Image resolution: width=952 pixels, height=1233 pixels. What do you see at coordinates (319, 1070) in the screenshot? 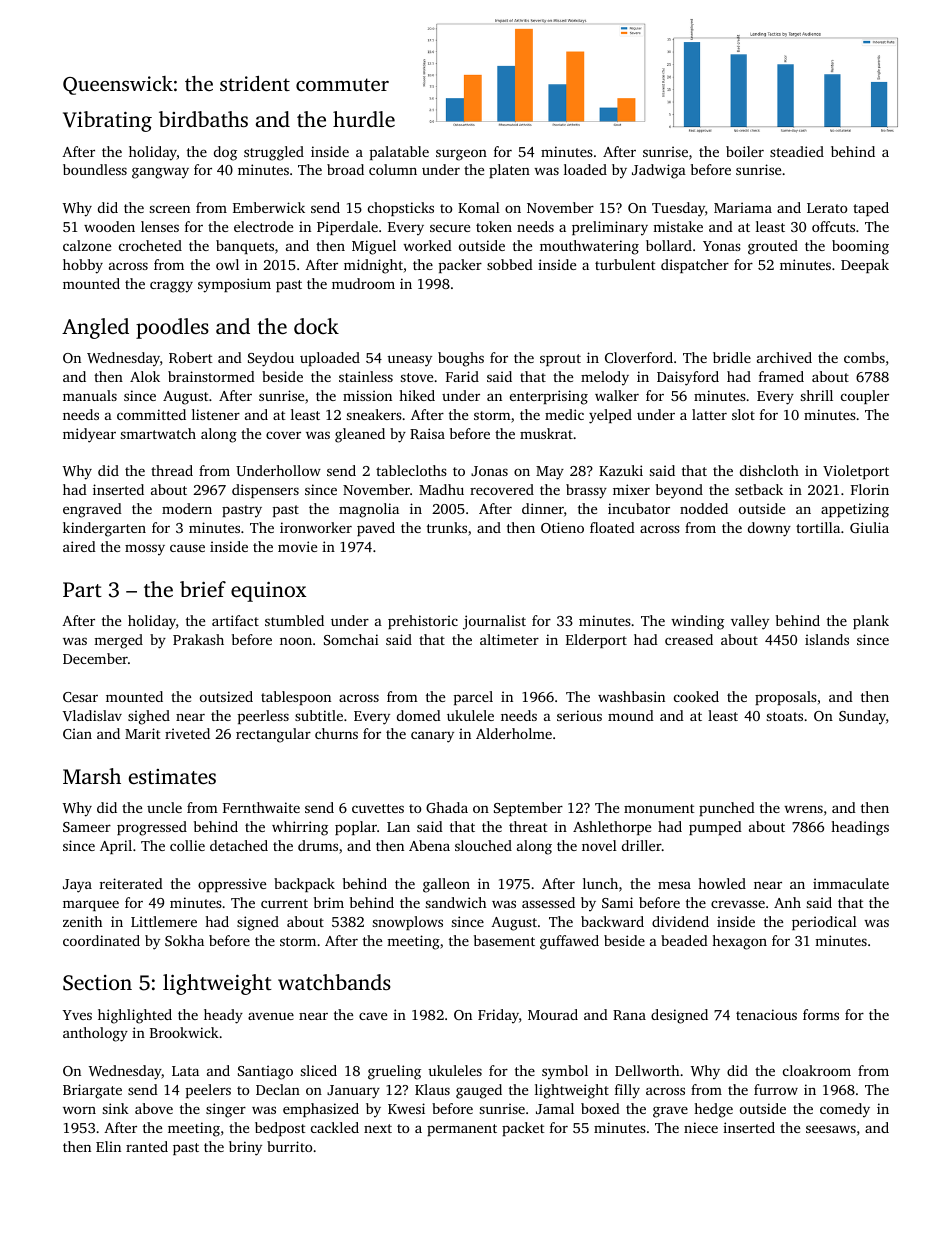
I see `sliced` at bounding box center [319, 1070].
